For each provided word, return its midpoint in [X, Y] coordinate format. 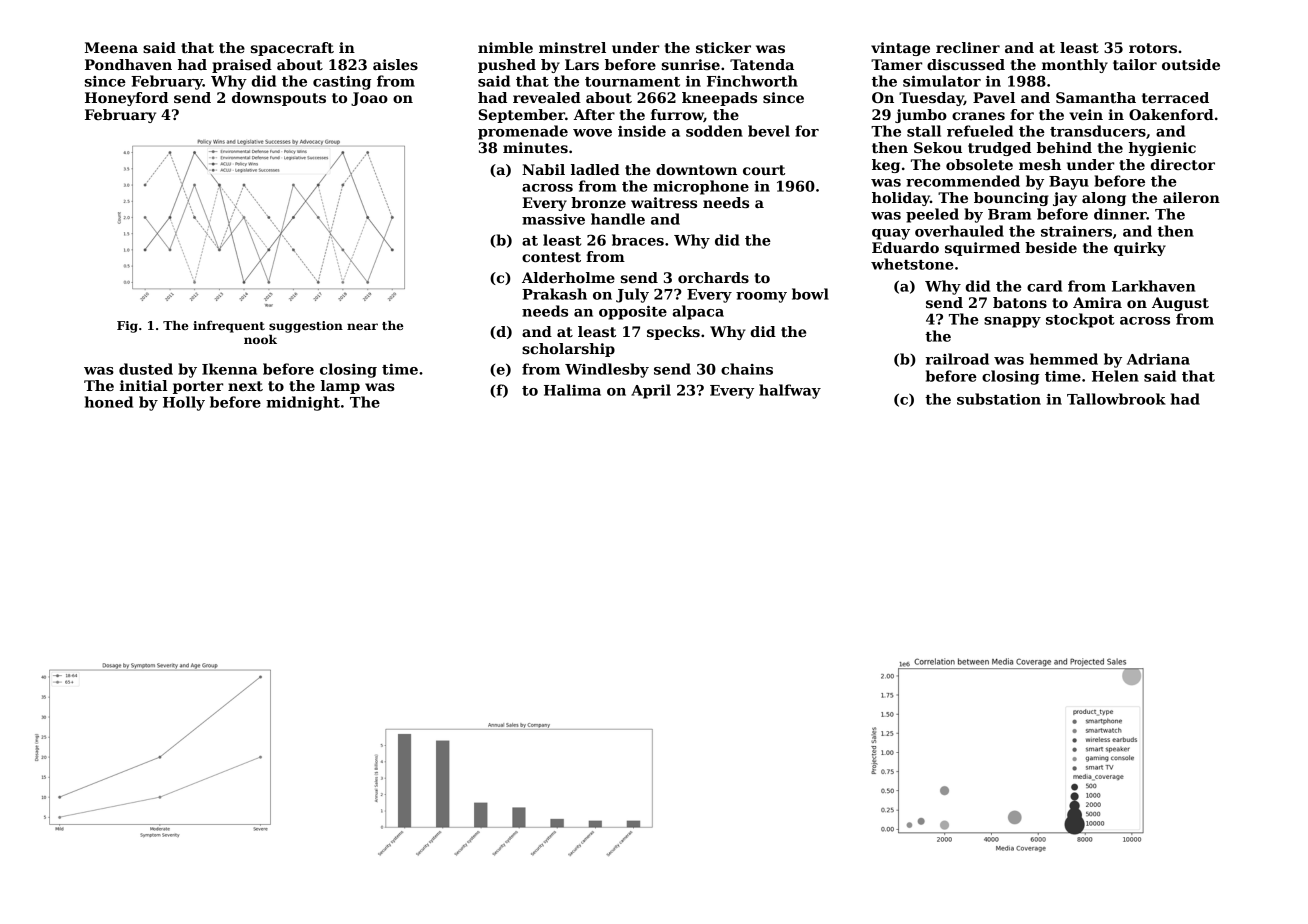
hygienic [1162, 149]
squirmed [982, 249]
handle [618, 219]
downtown [696, 169]
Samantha [1096, 97]
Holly [184, 403]
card [1044, 286]
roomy [761, 297]
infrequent [229, 327]
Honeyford [126, 99]
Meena [111, 47]
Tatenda [762, 64]
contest [551, 257]
